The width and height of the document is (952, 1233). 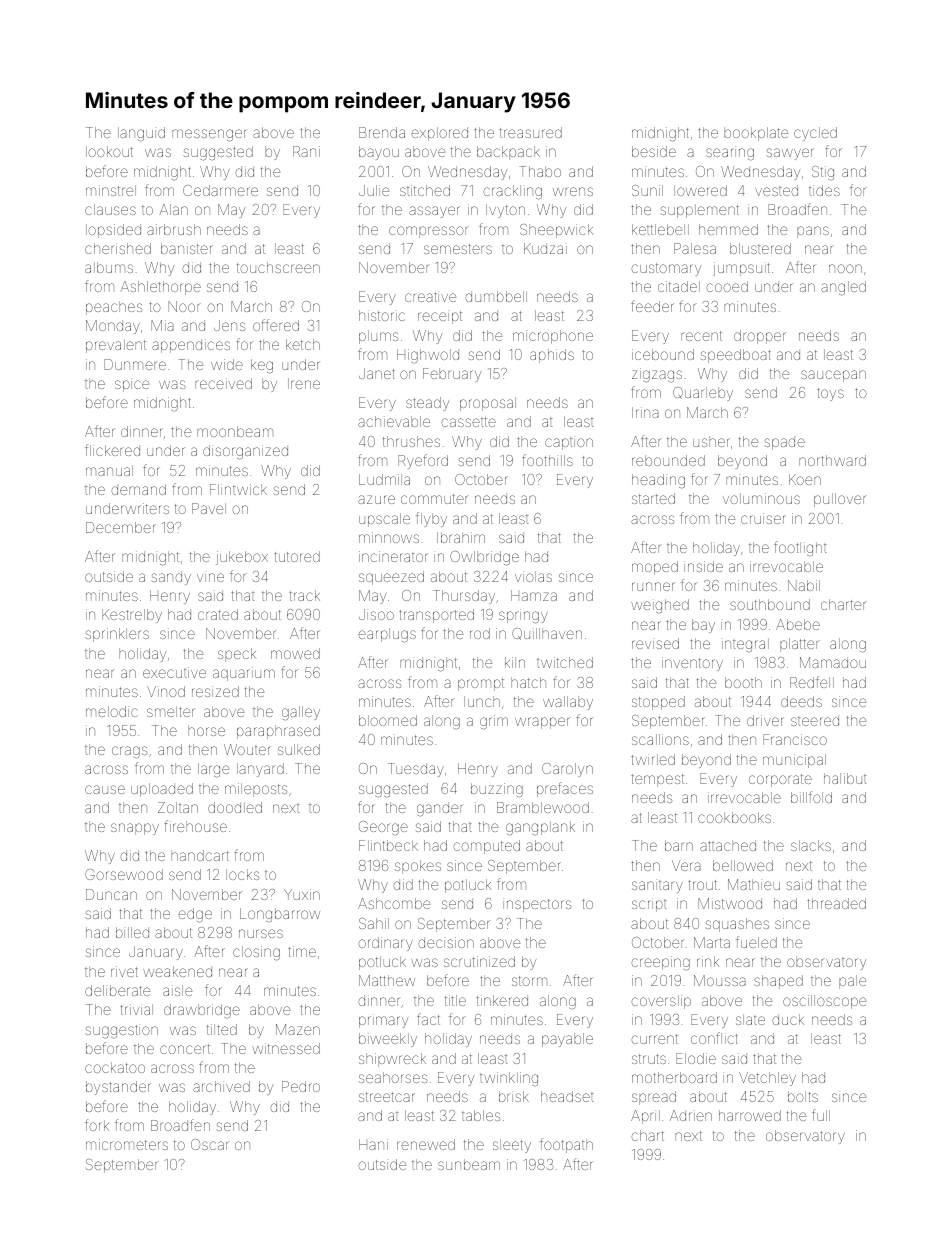 I want to click on closing, so click(x=256, y=953).
